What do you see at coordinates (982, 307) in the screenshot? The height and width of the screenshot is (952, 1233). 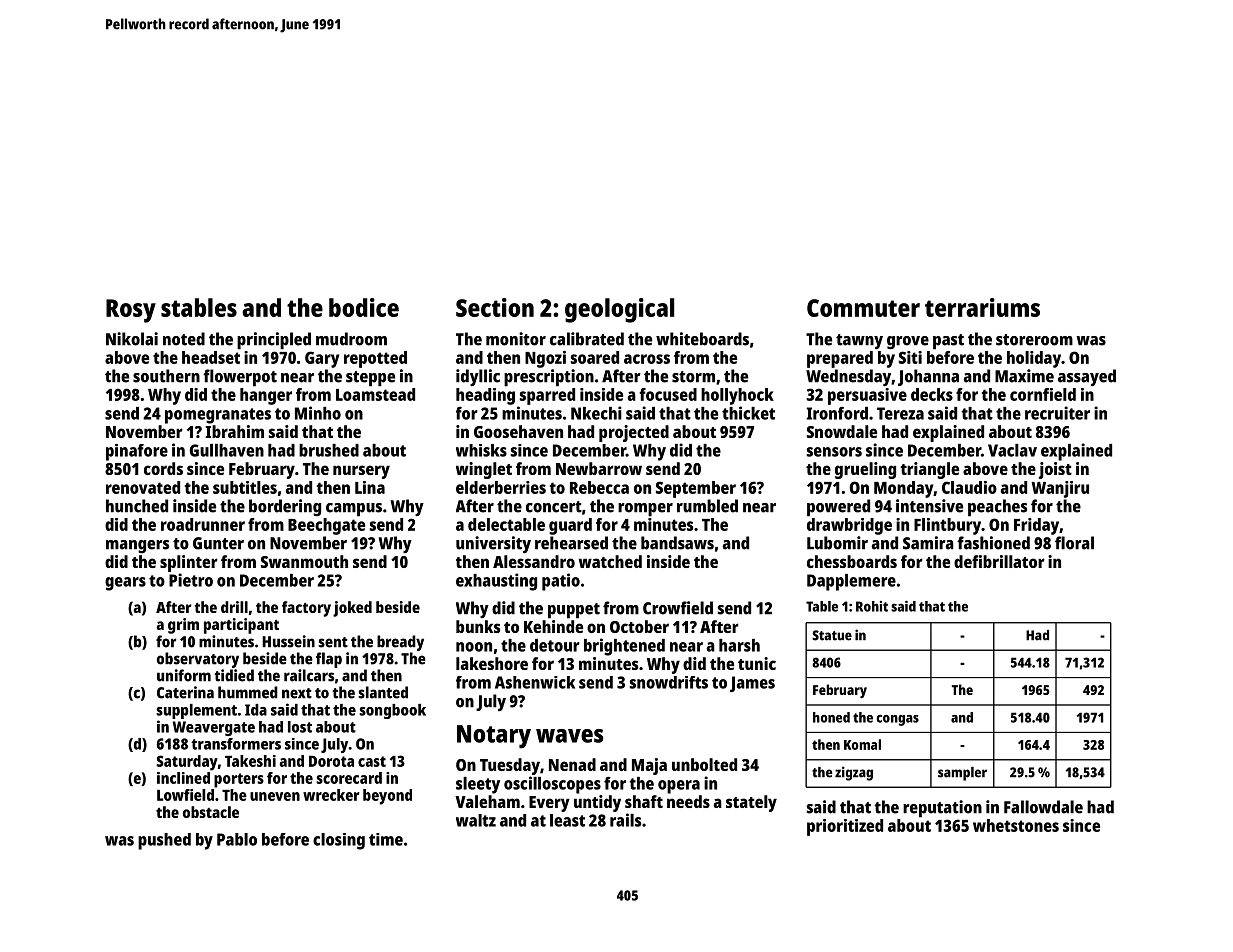 I see `terrariums` at bounding box center [982, 307].
